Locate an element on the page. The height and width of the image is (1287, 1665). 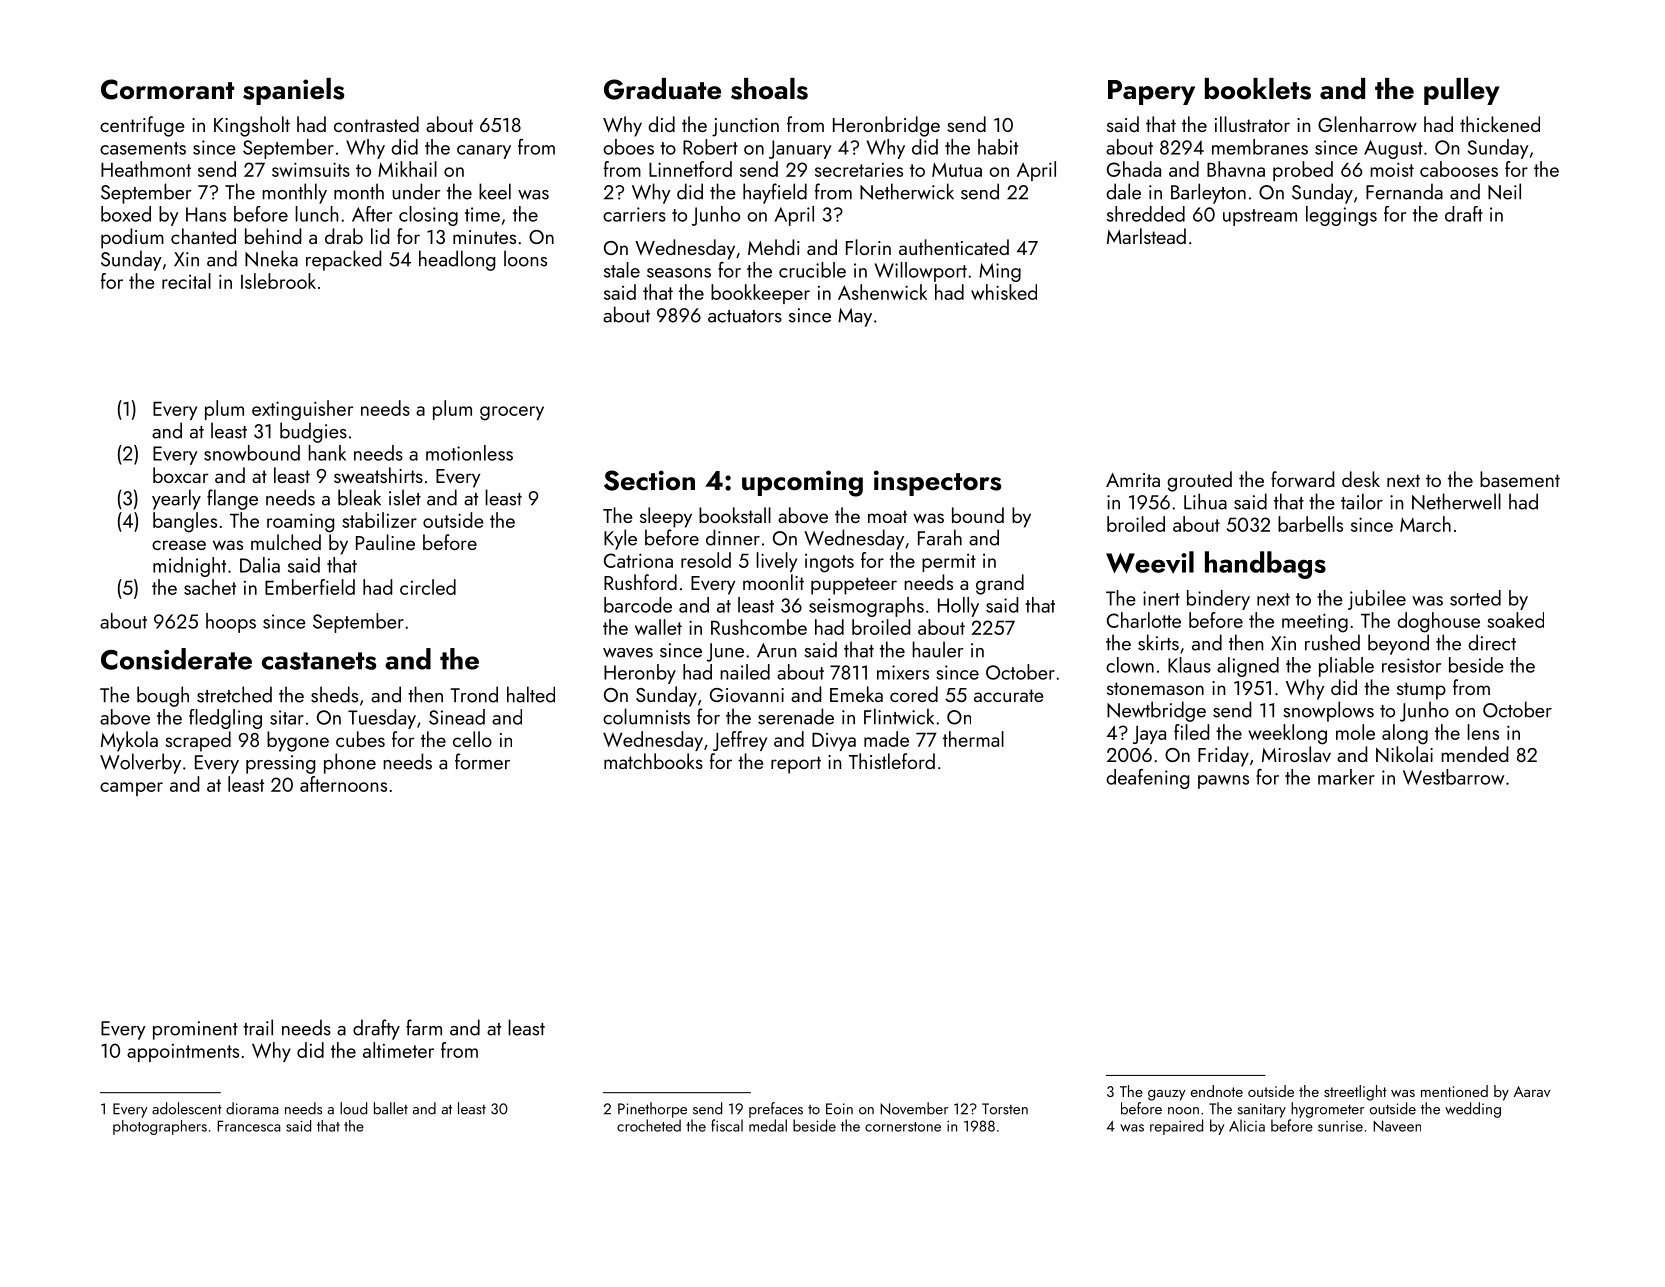
whisked is located at coordinates (1004, 292).
